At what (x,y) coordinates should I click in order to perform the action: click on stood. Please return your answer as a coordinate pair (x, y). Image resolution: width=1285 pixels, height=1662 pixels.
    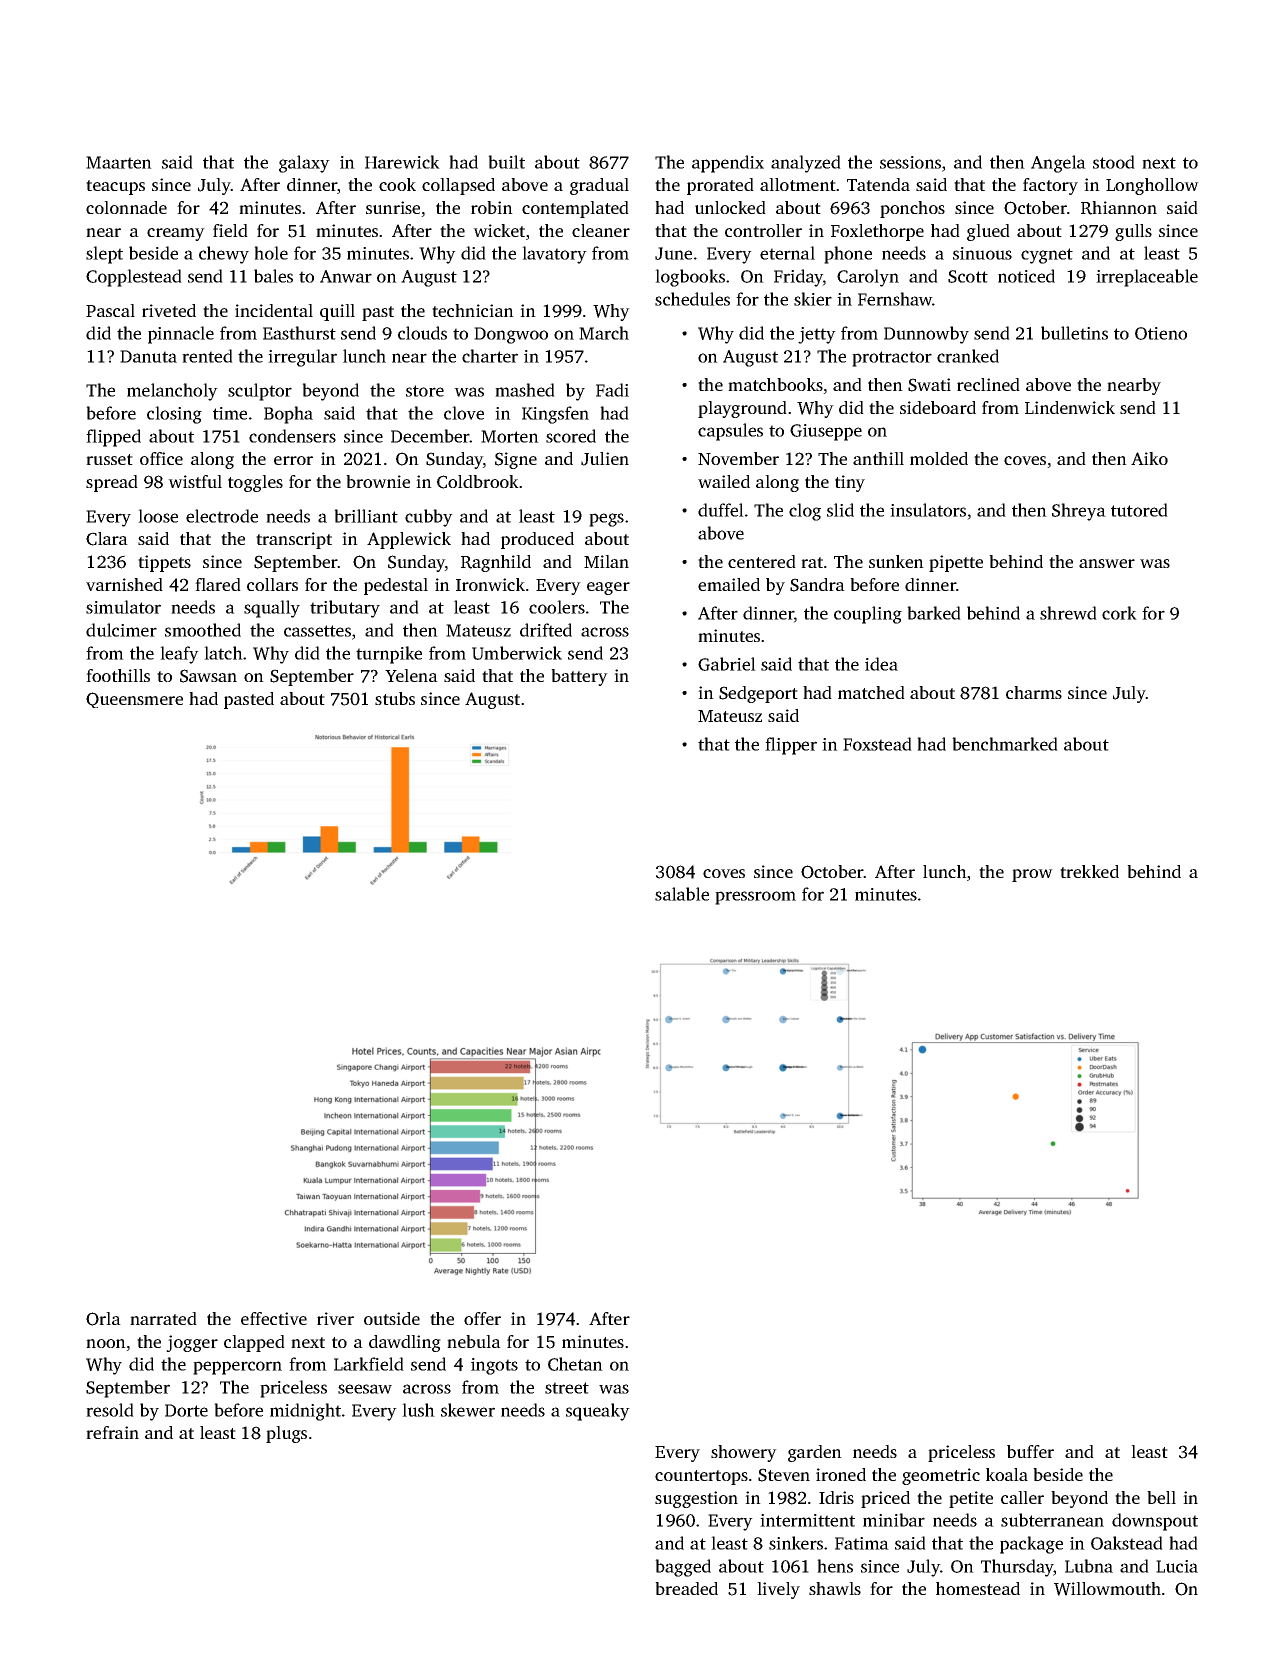
    Looking at the image, I should click on (1114, 162).
